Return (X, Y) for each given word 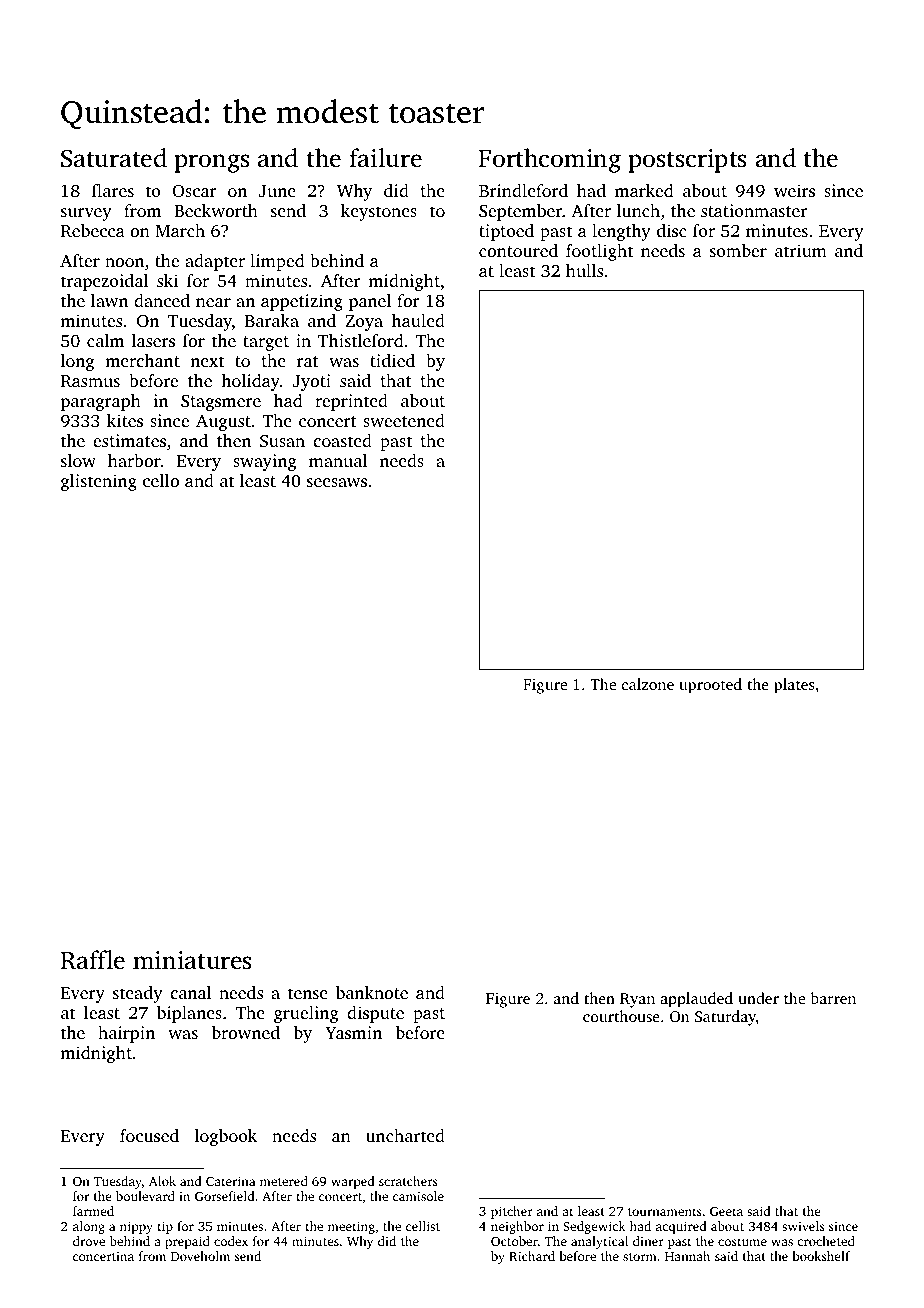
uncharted (405, 1135)
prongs (211, 163)
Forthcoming (549, 160)
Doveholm (200, 1256)
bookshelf (821, 1256)
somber (738, 250)
